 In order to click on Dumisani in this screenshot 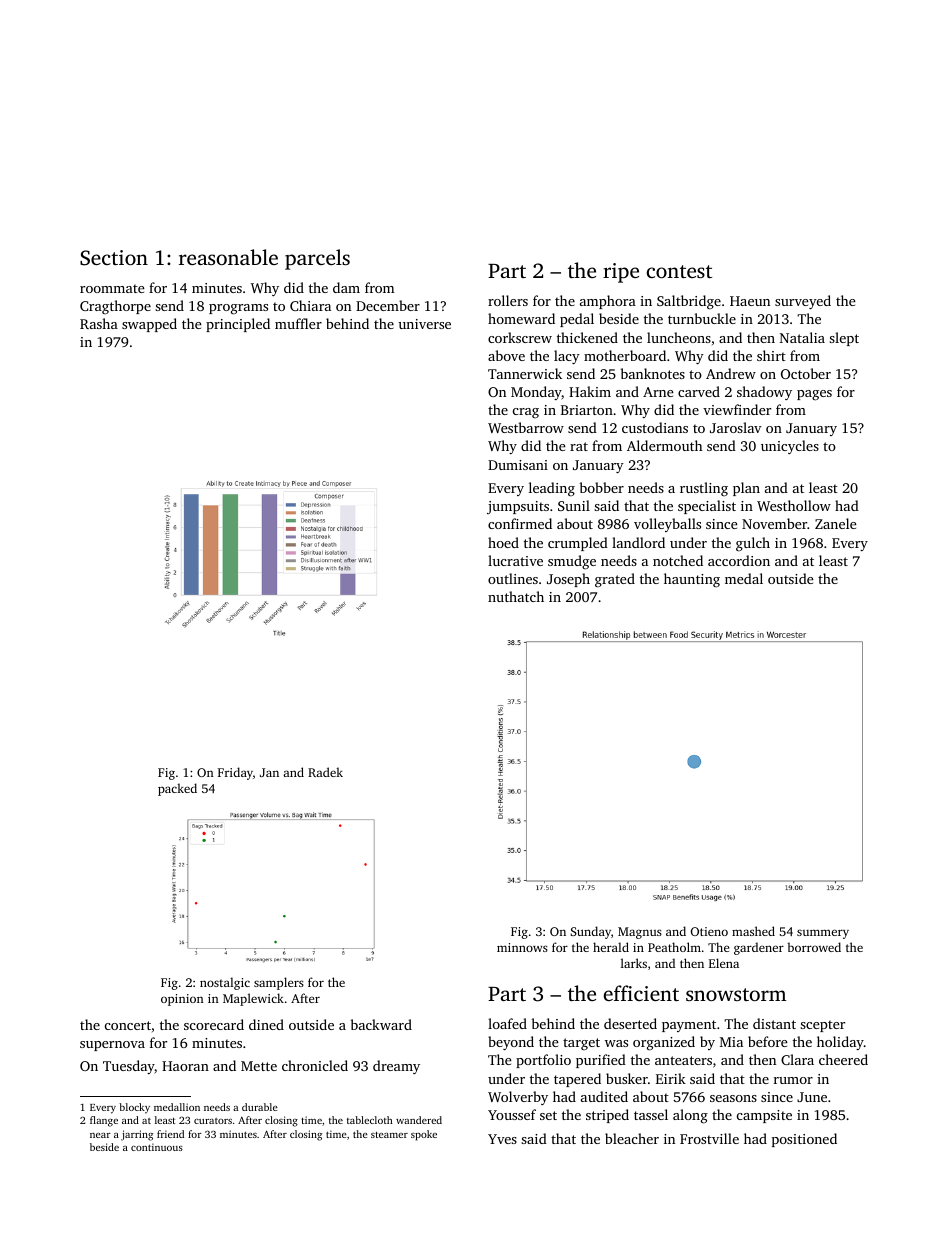, I will do `click(518, 465)`.
